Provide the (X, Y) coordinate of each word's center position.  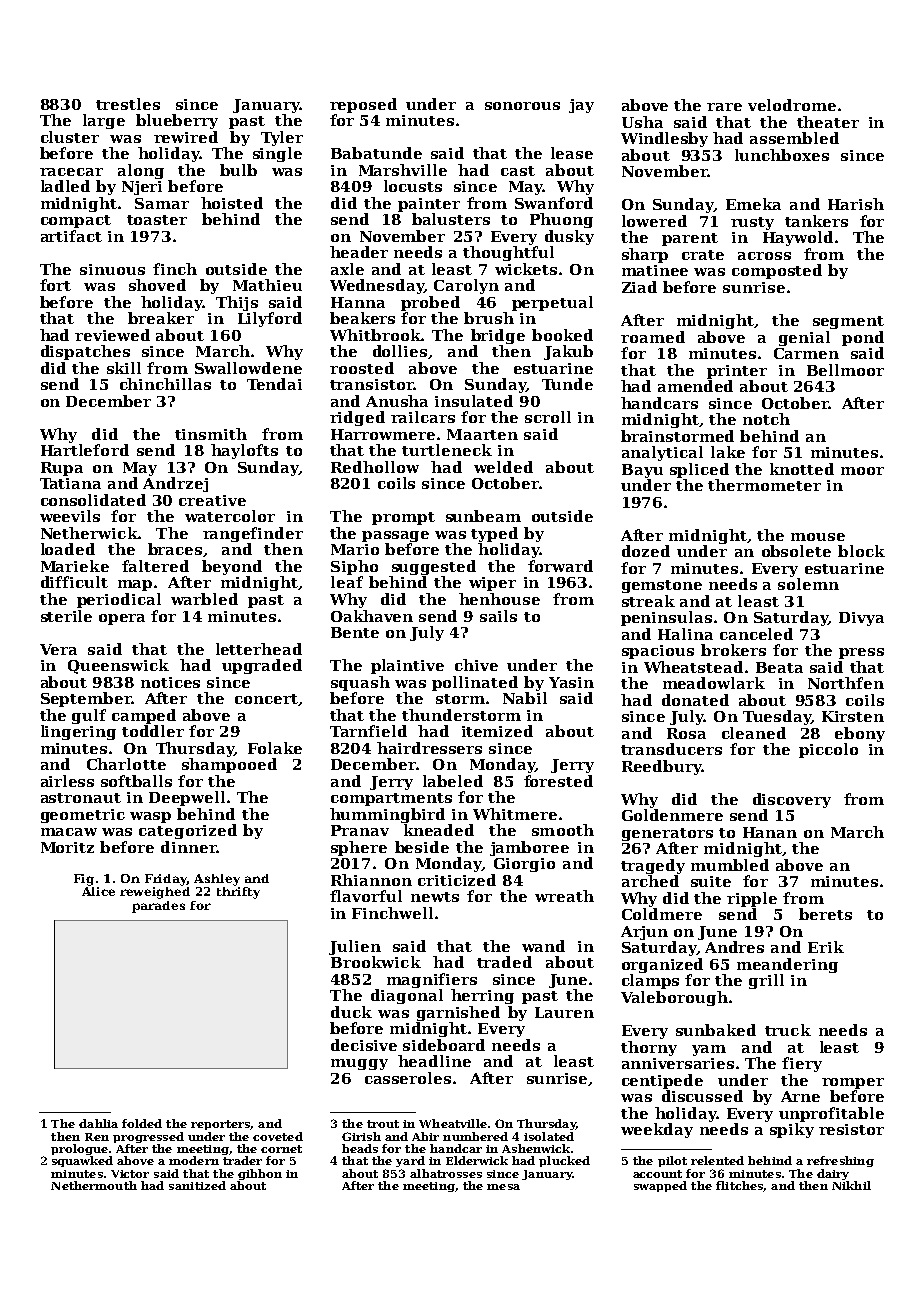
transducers (671, 749)
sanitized (197, 1185)
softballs (136, 781)
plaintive (407, 666)
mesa (503, 1187)
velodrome (792, 105)
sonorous (522, 106)
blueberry (177, 121)
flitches (739, 1185)
